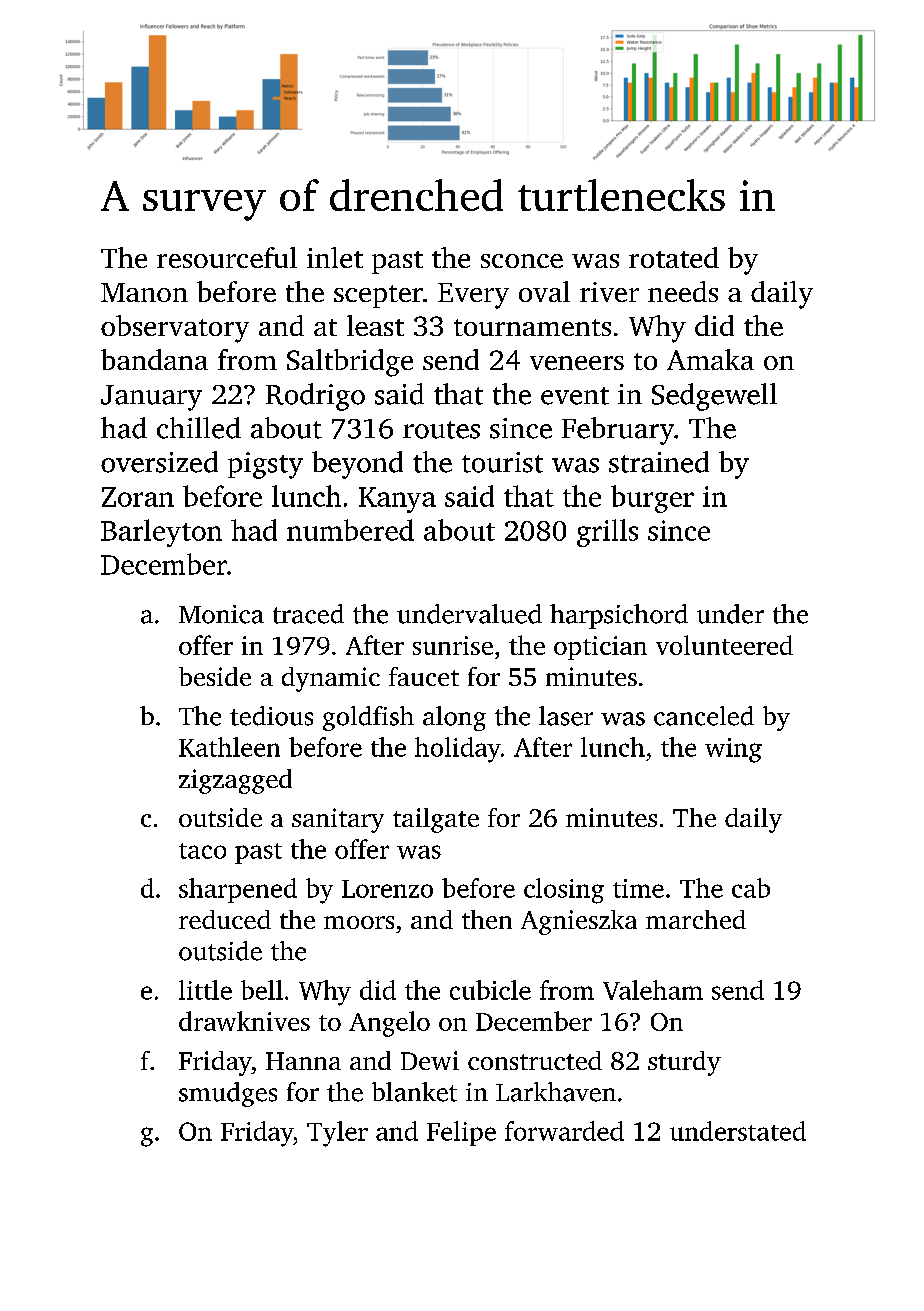 The height and width of the screenshot is (1311, 924). Describe the element at coordinates (579, 922) in the screenshot. I see `Agnieszka` at that location.
